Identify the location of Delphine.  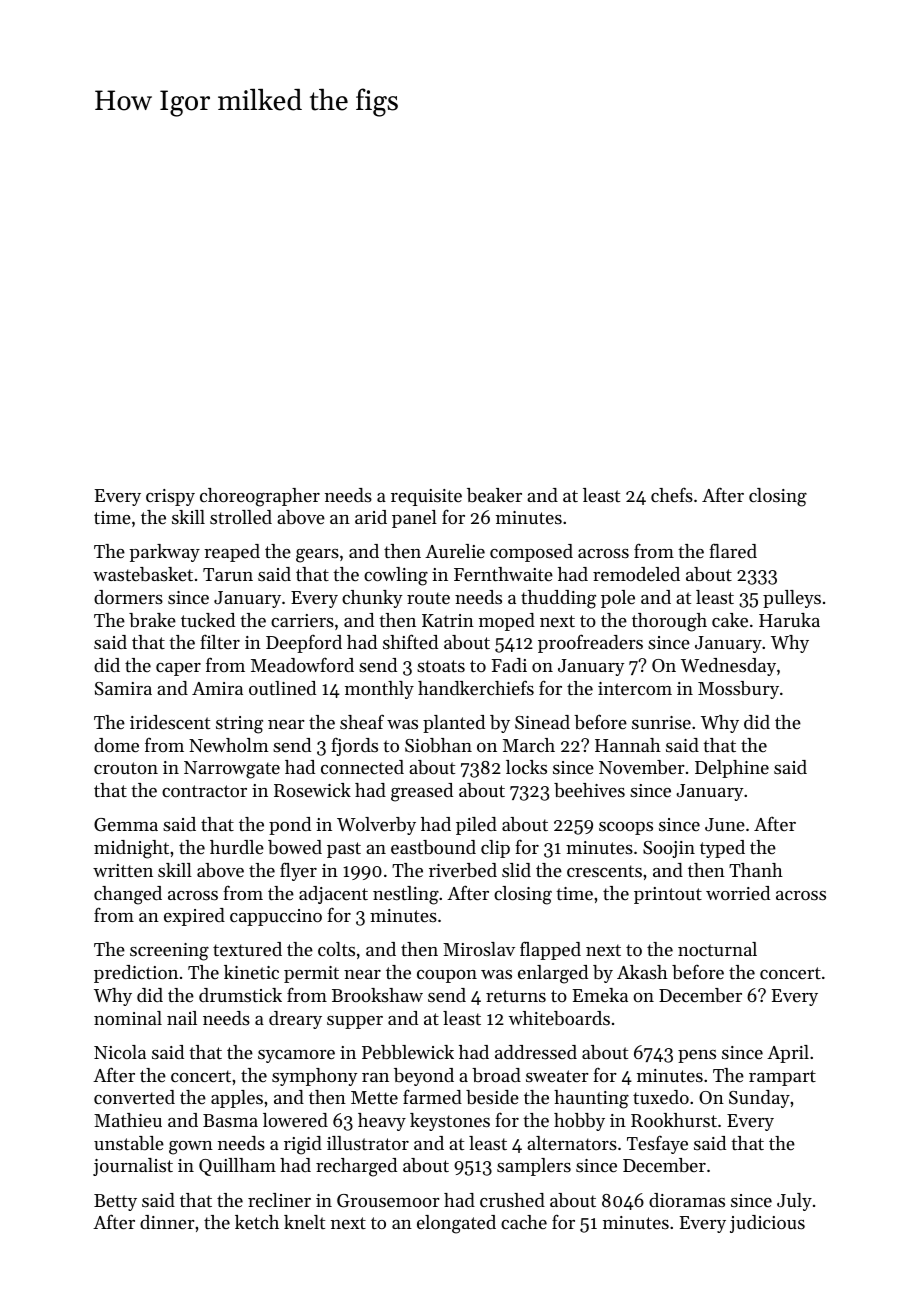
(732, 769).
